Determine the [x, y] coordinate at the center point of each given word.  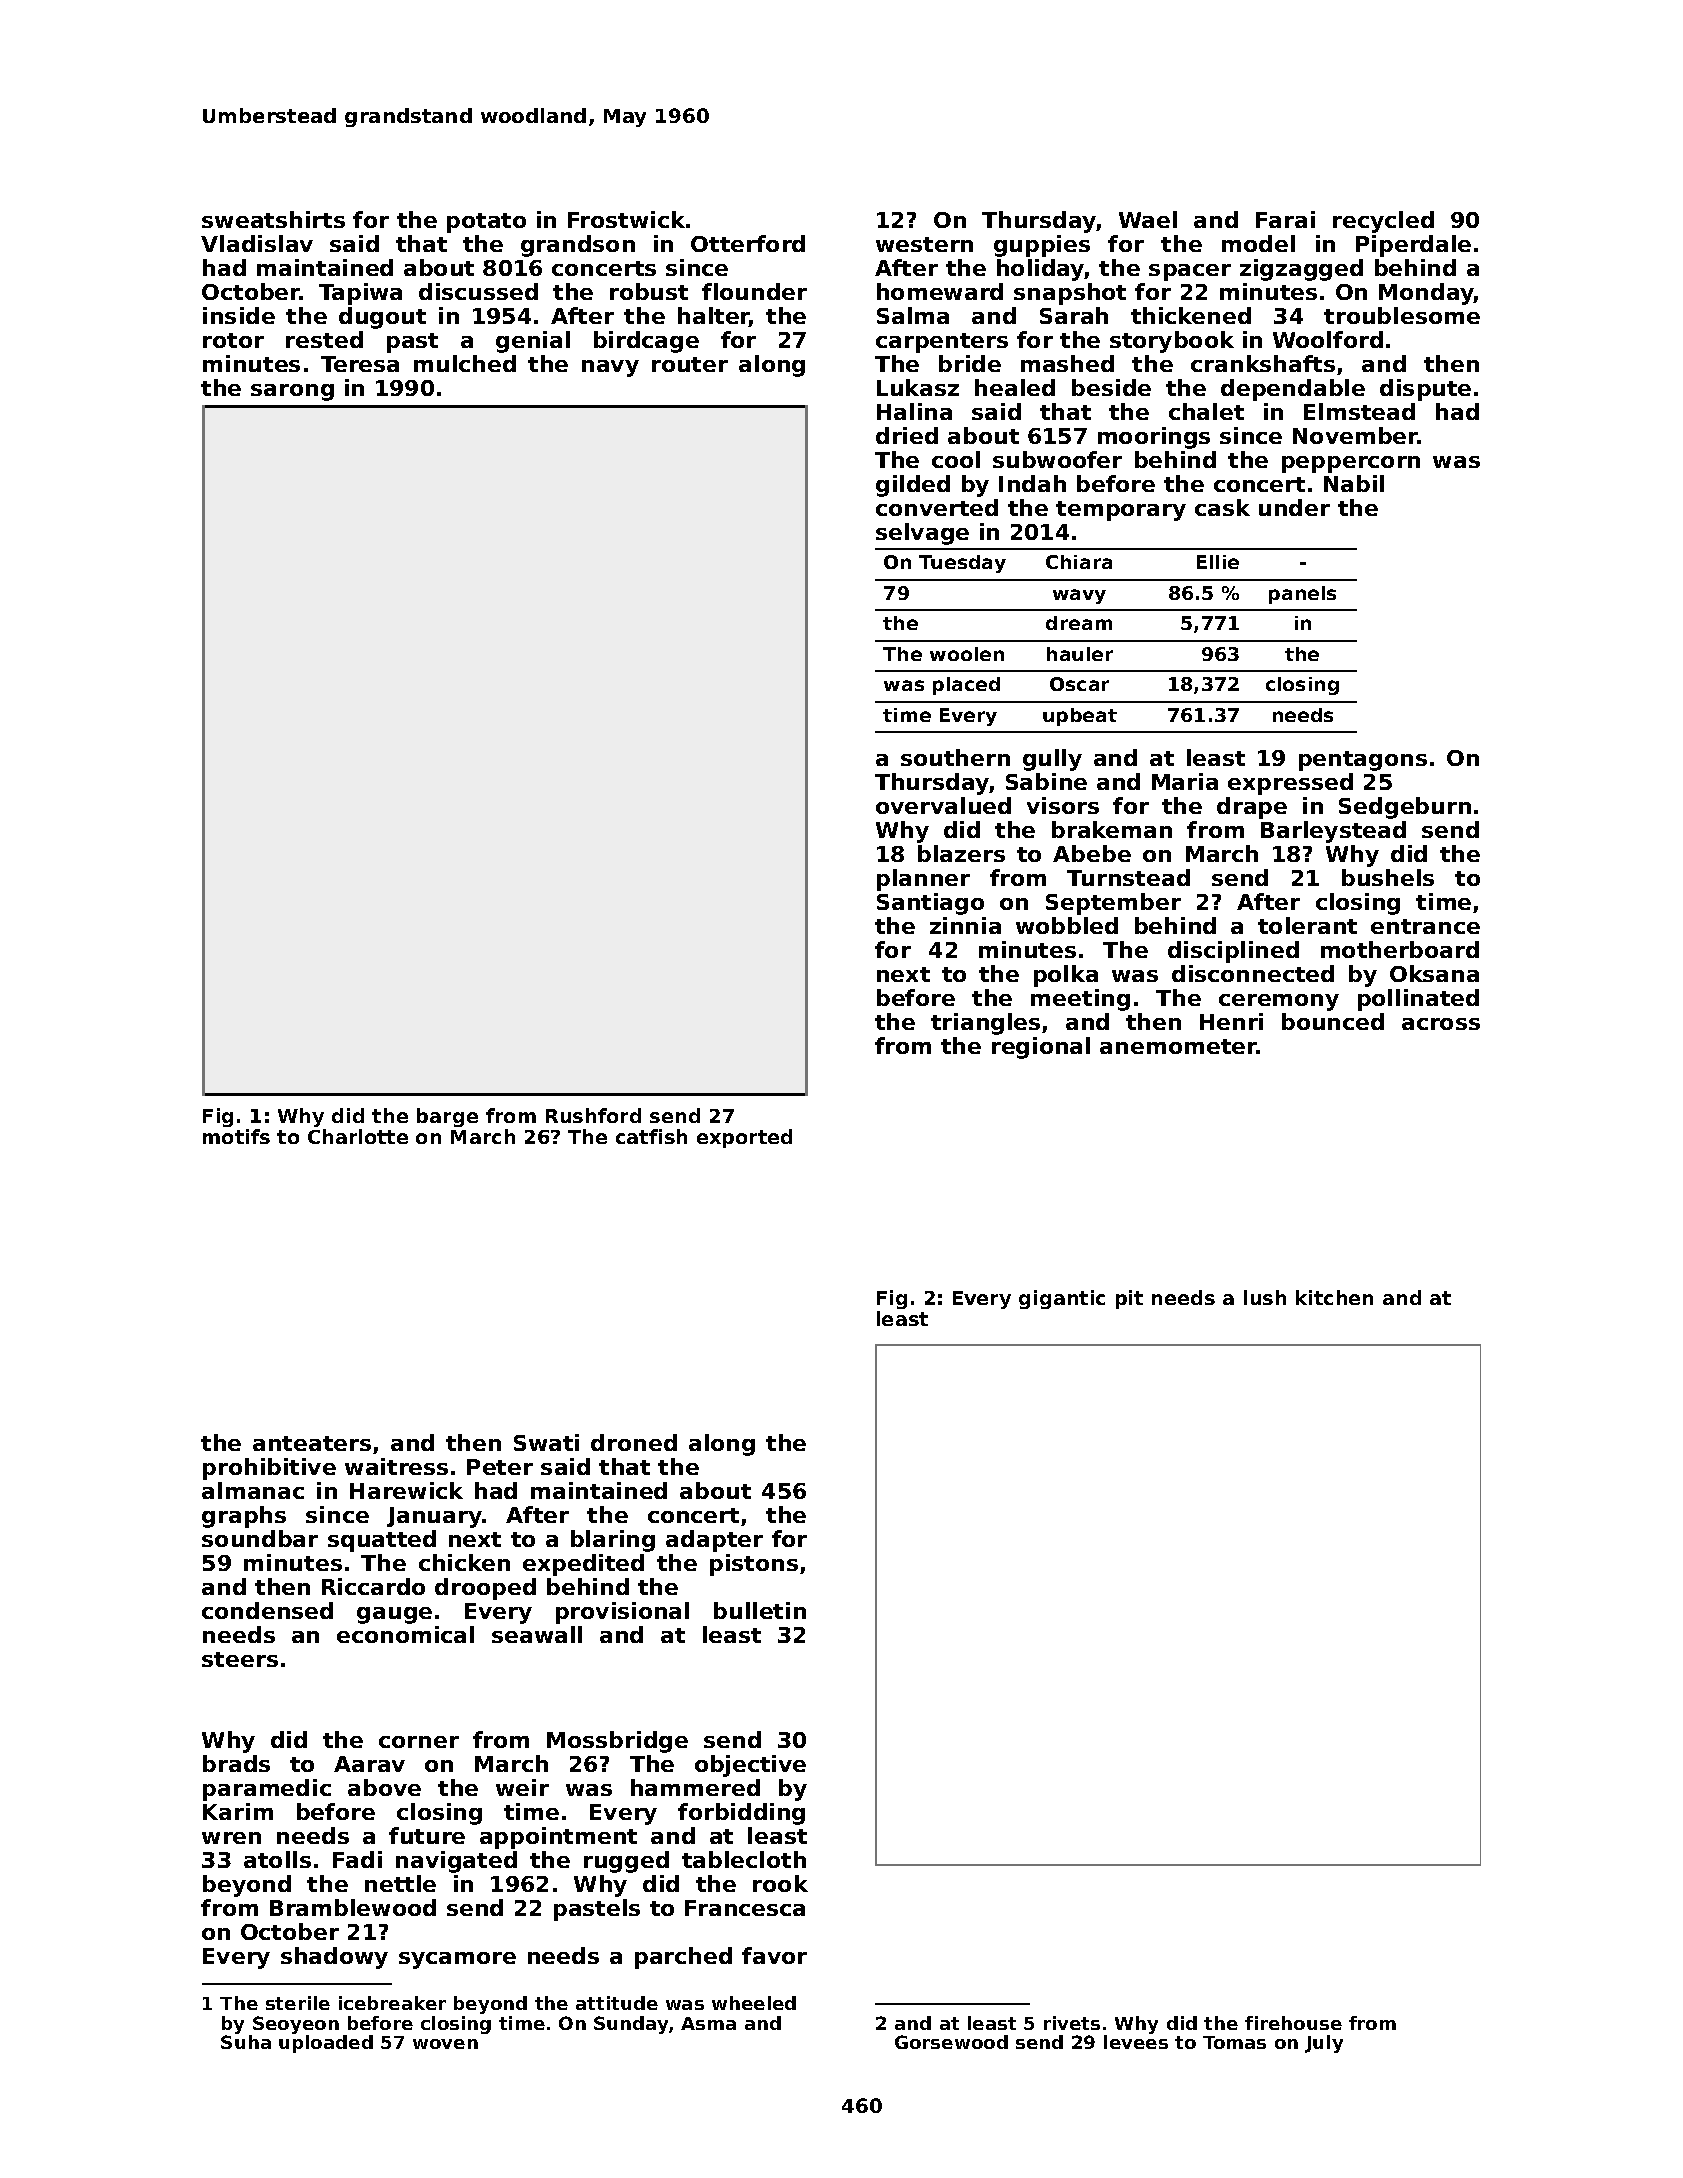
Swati [546, 1442]
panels [1302, 595]
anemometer [1178, 1046]
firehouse [1293, 2023]
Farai [1285, 219]
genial [533, 342]
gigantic [1062, 1299]
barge [447, 1117]
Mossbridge [617, 1742]
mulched [465, 363]
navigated [456, 1862]
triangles [985, 1024]
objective [750, 1766]
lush [1265, 1297]
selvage [922, 534]
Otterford [748, 243]
